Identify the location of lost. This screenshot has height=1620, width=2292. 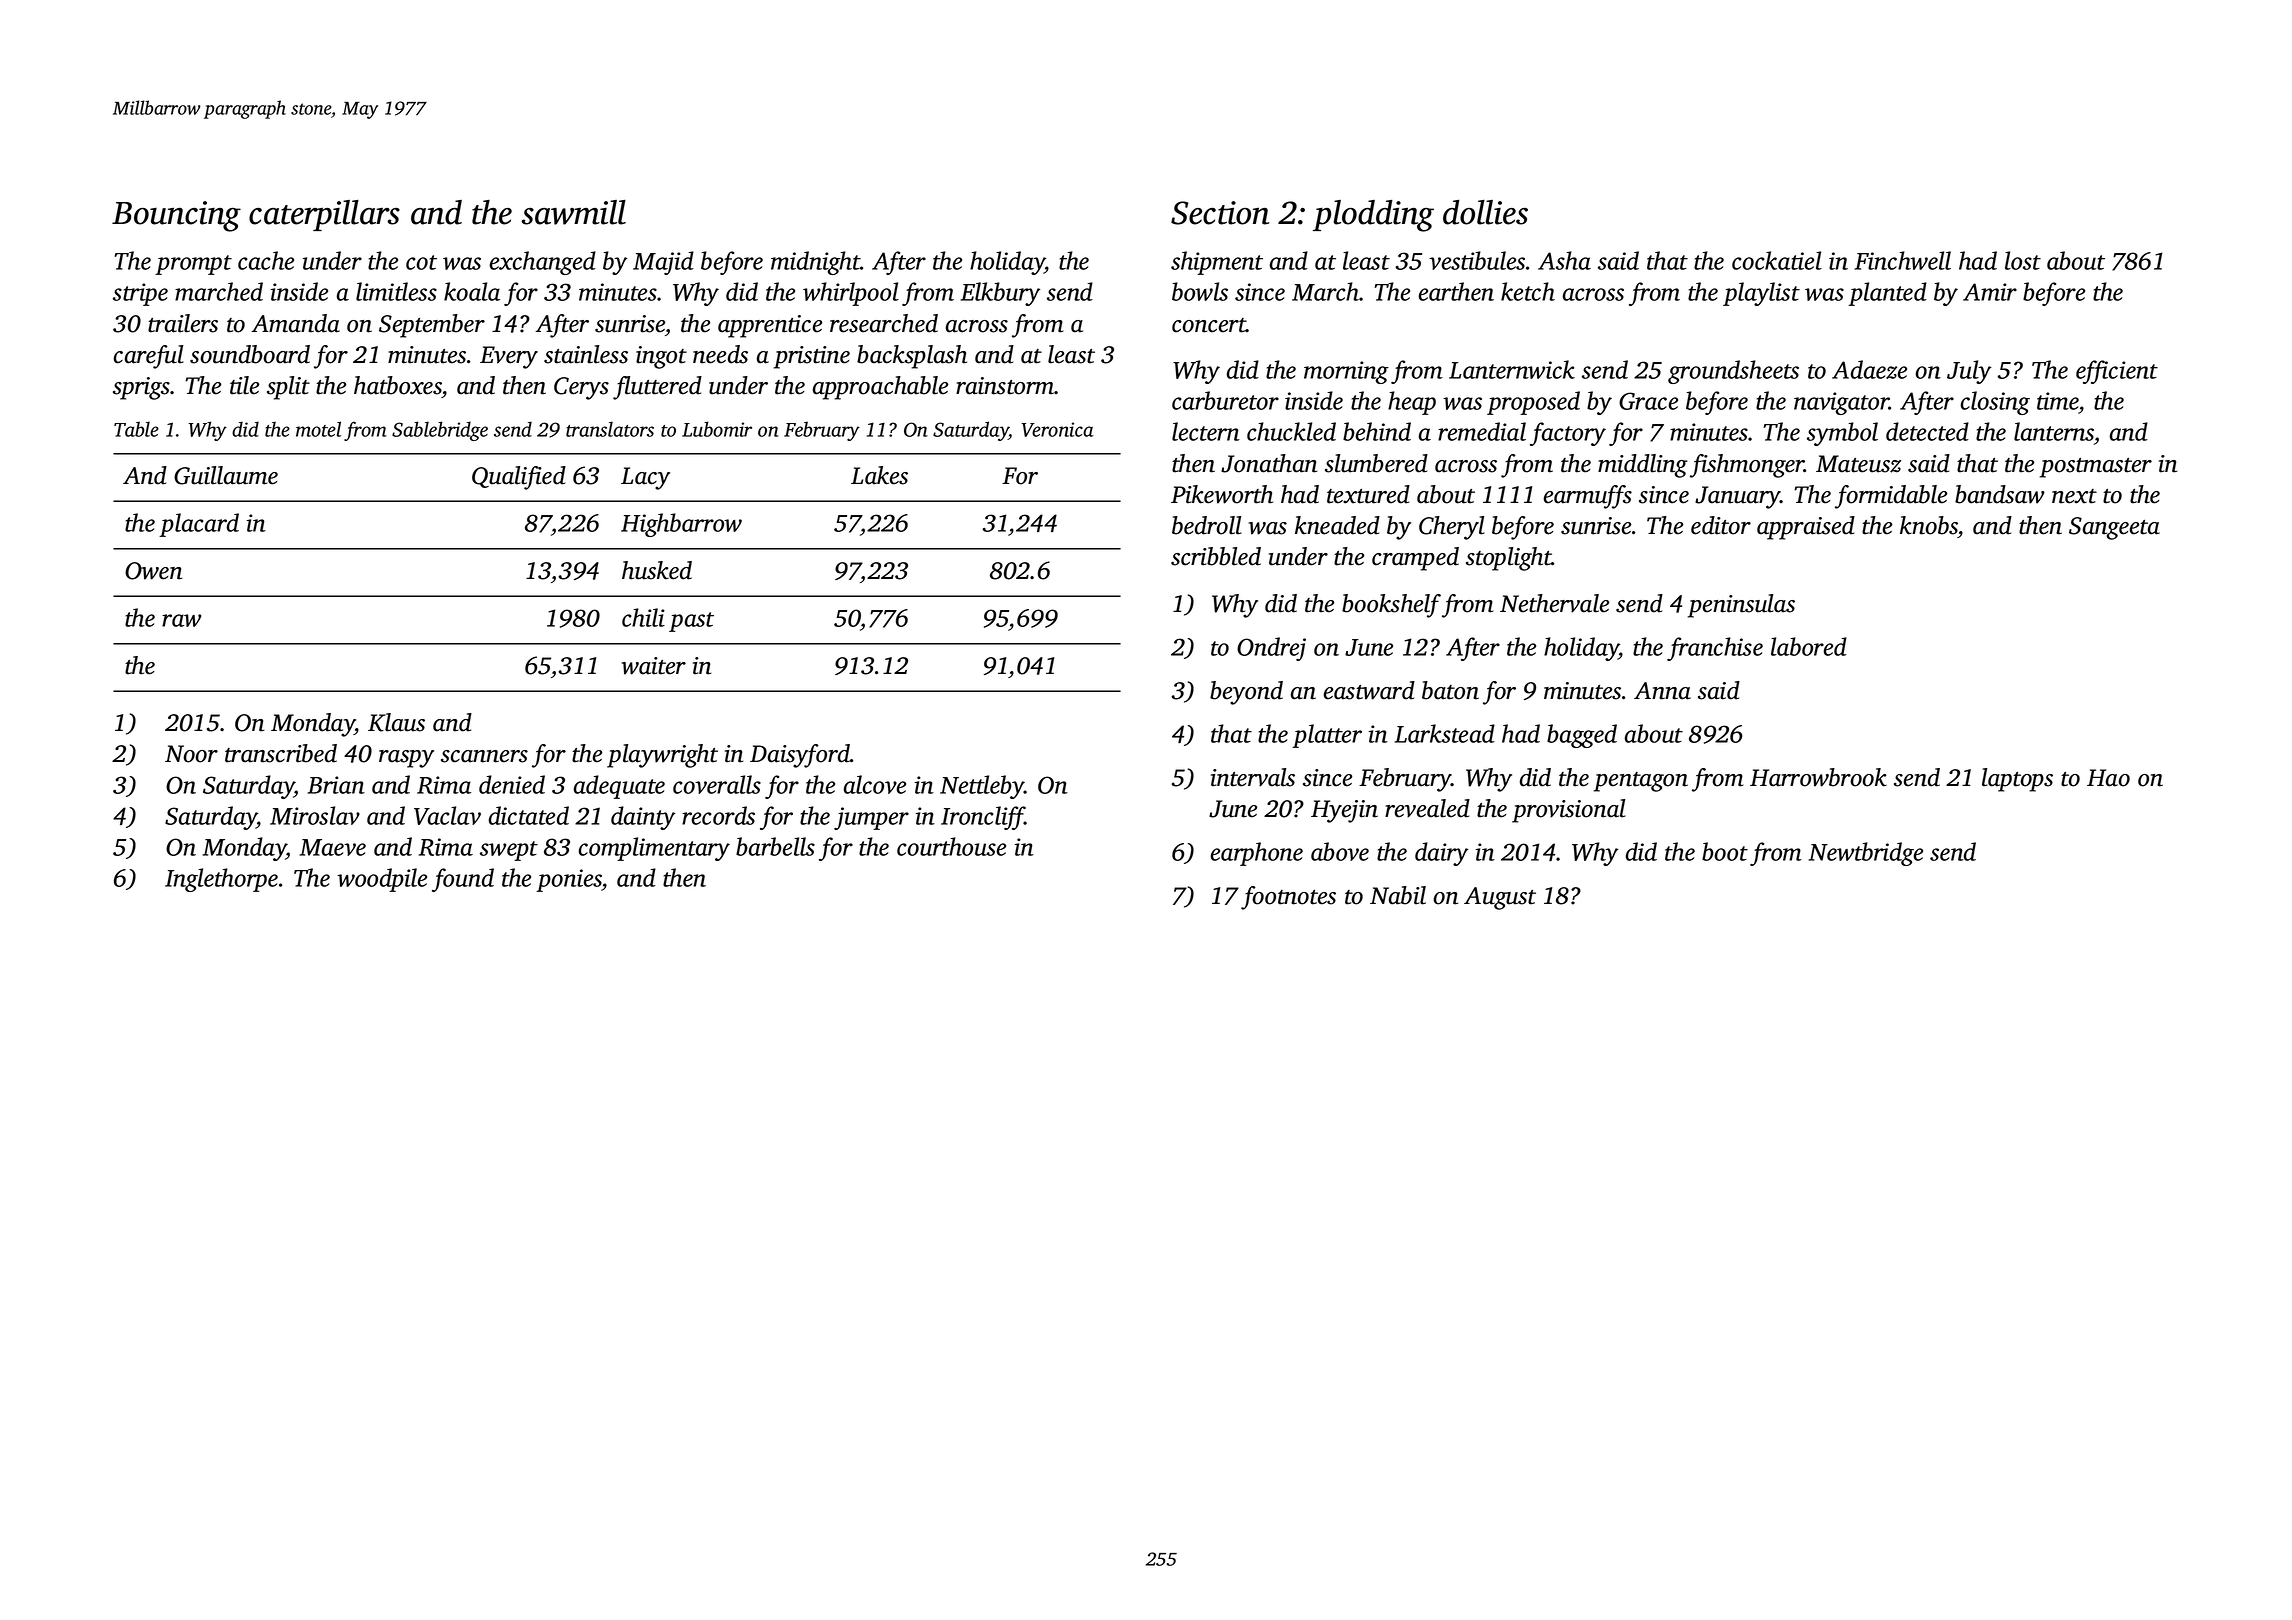
(2023, 260).
